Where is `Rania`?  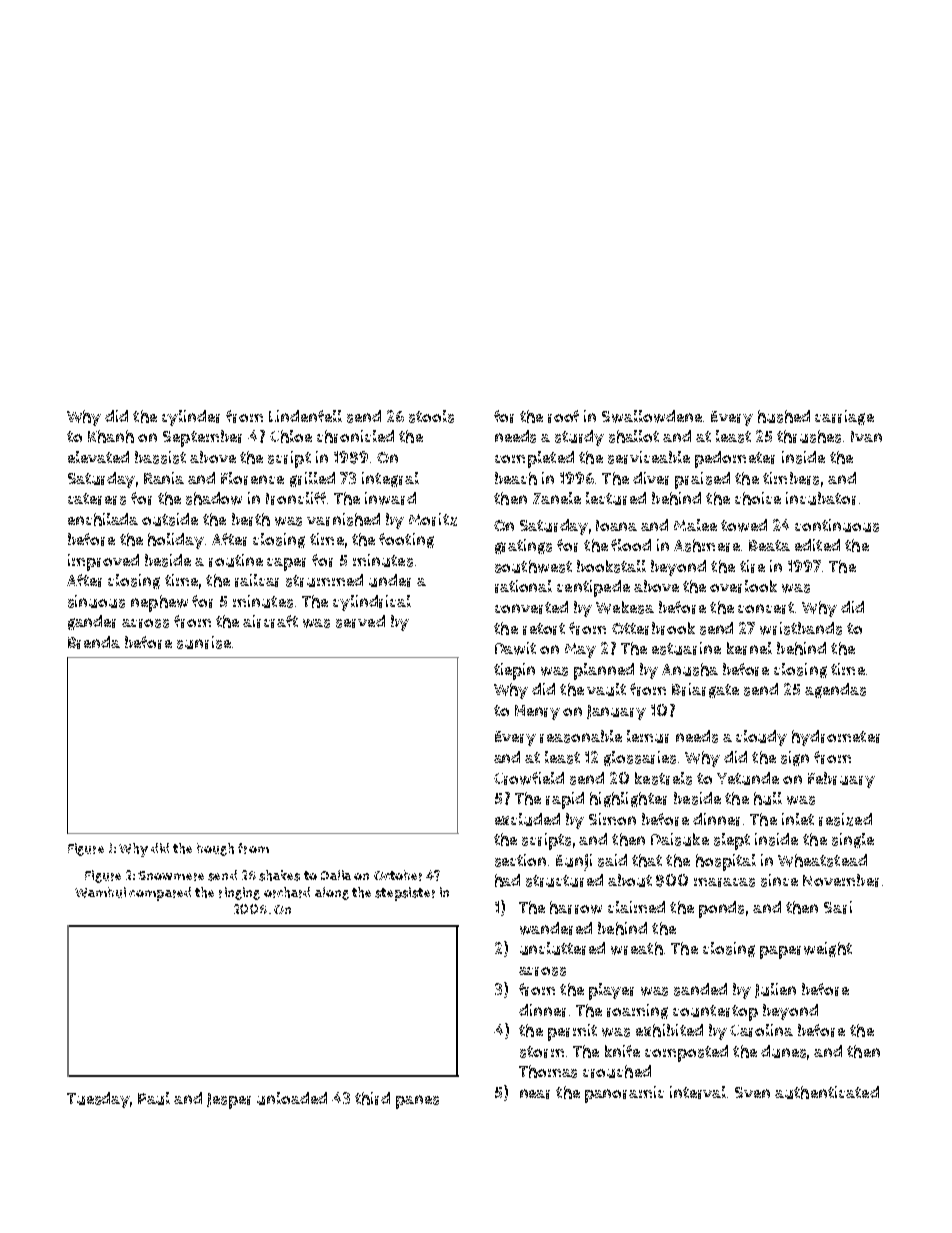 Rania is located at coordinates (164, 478).
